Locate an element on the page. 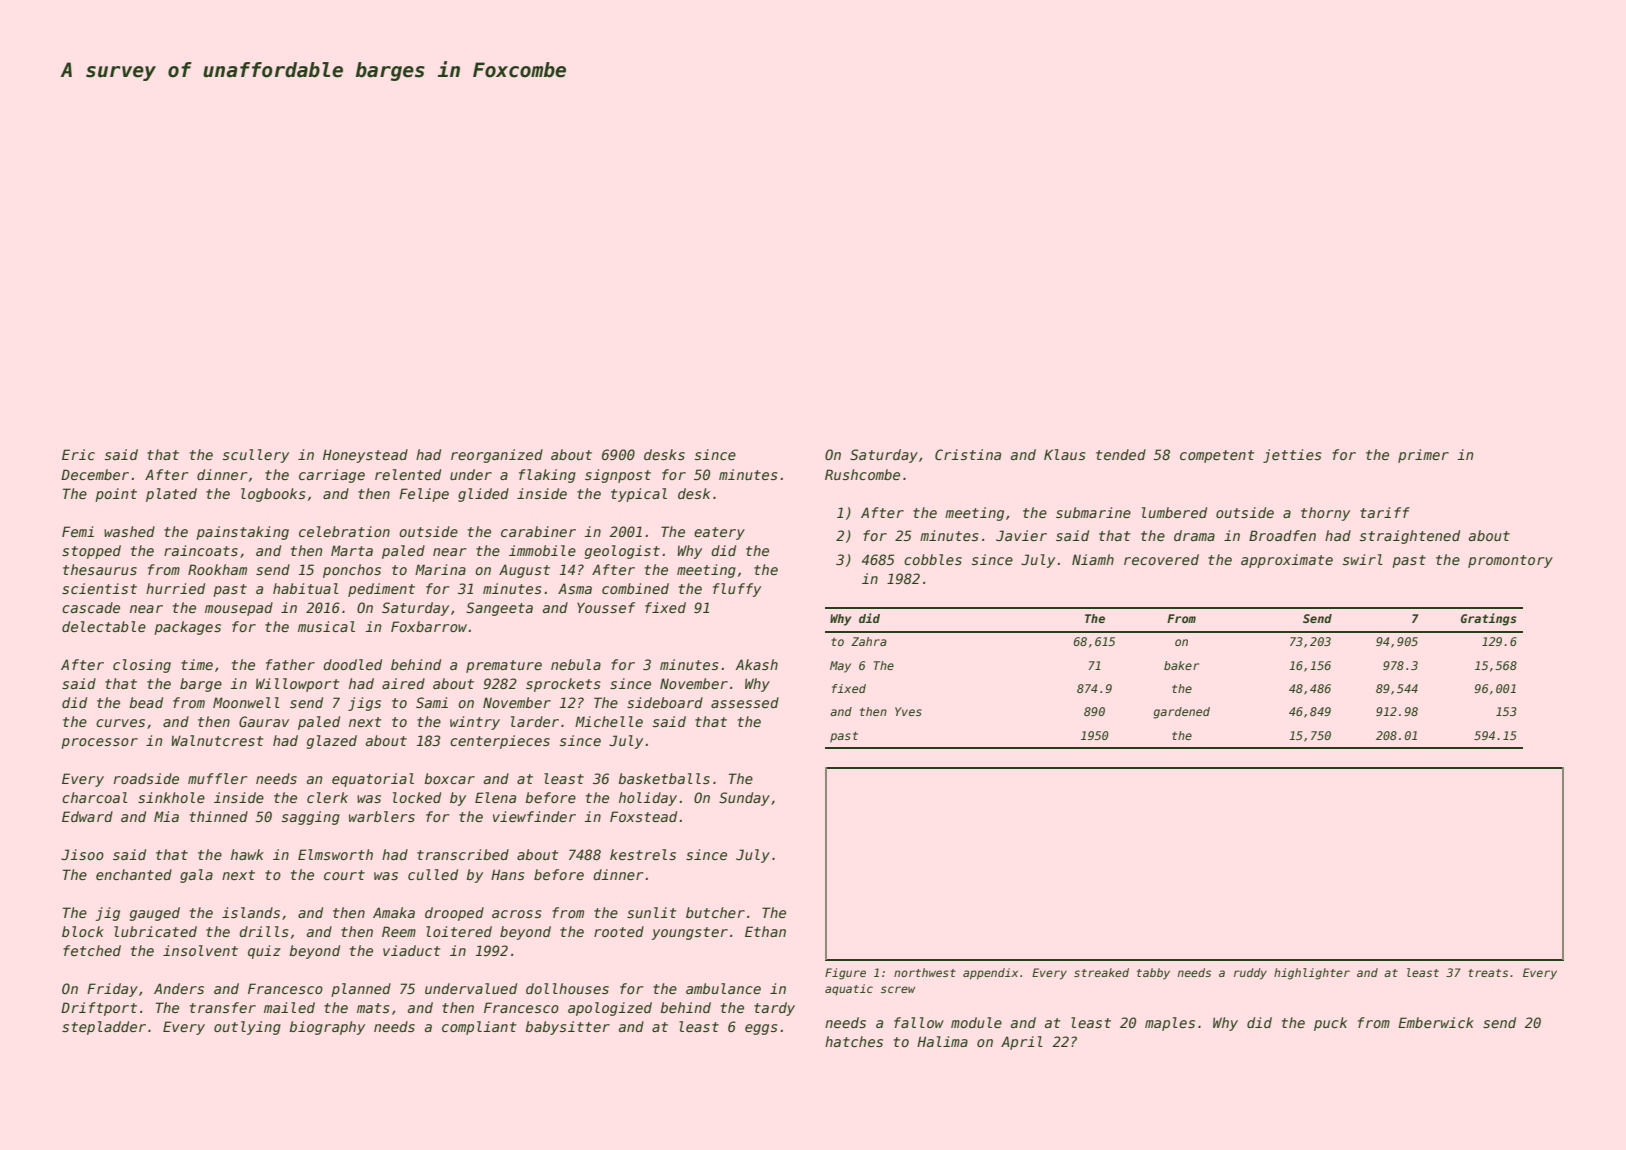 This page has width=1626, height=1150. babysitter is located at coordinates (567, 1028).
